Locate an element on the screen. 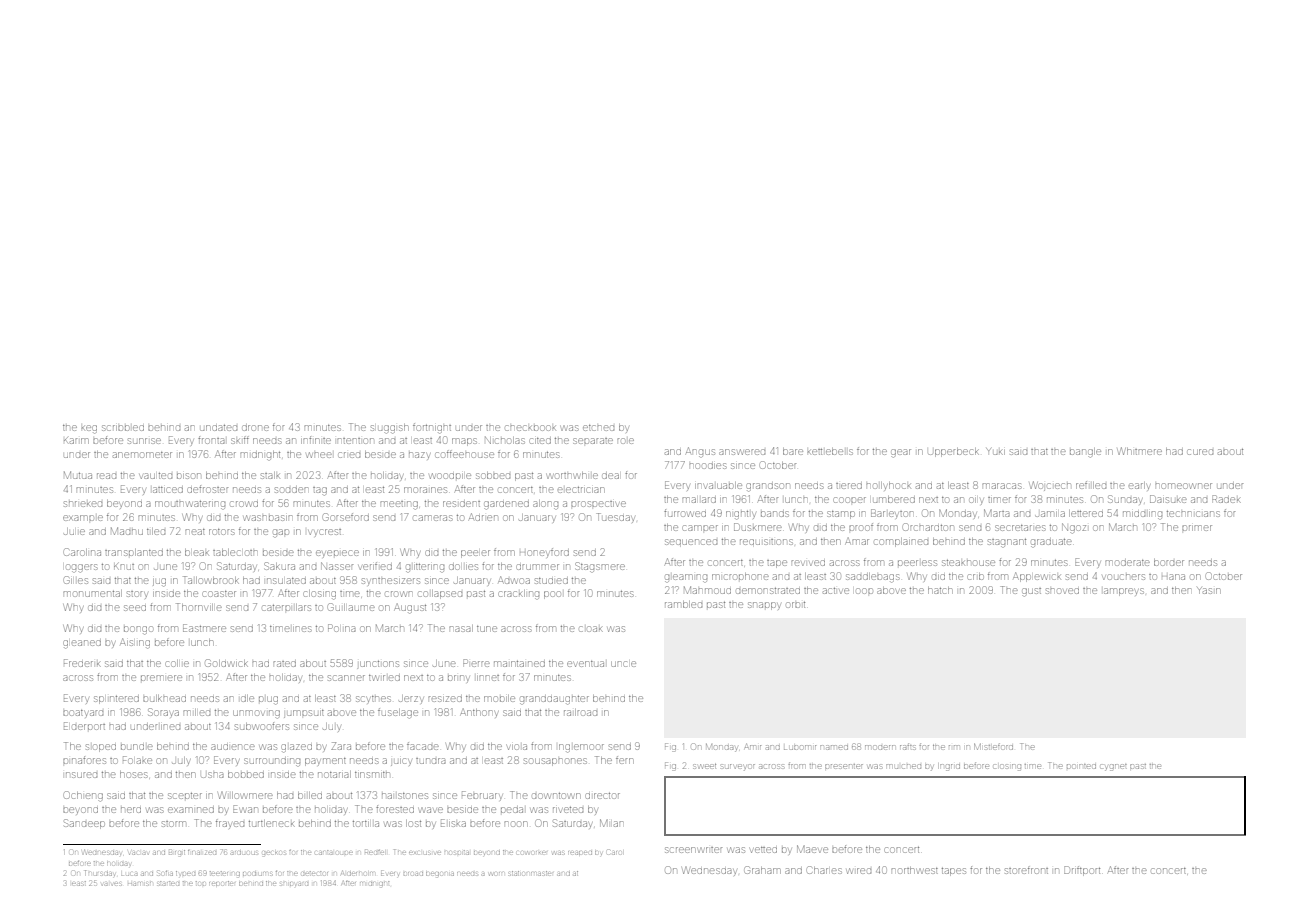  cited is located at coordinates (540, 441).
